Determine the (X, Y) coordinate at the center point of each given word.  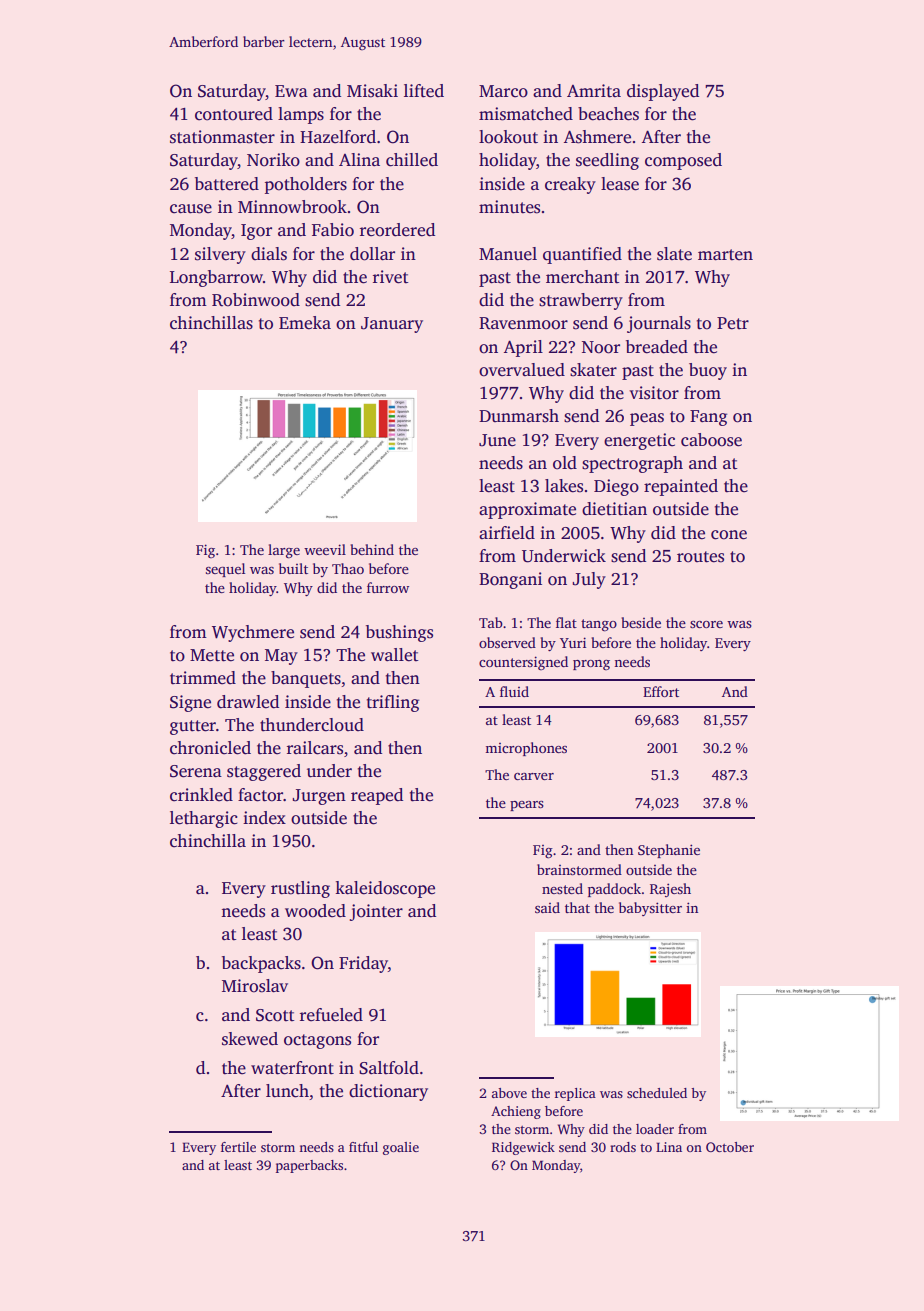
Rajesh (670, 890)
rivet (391, 277)
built (293, 568)
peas (647, 419)
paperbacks (309, 1166)
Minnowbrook (292, 207)
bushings (399, 633)
